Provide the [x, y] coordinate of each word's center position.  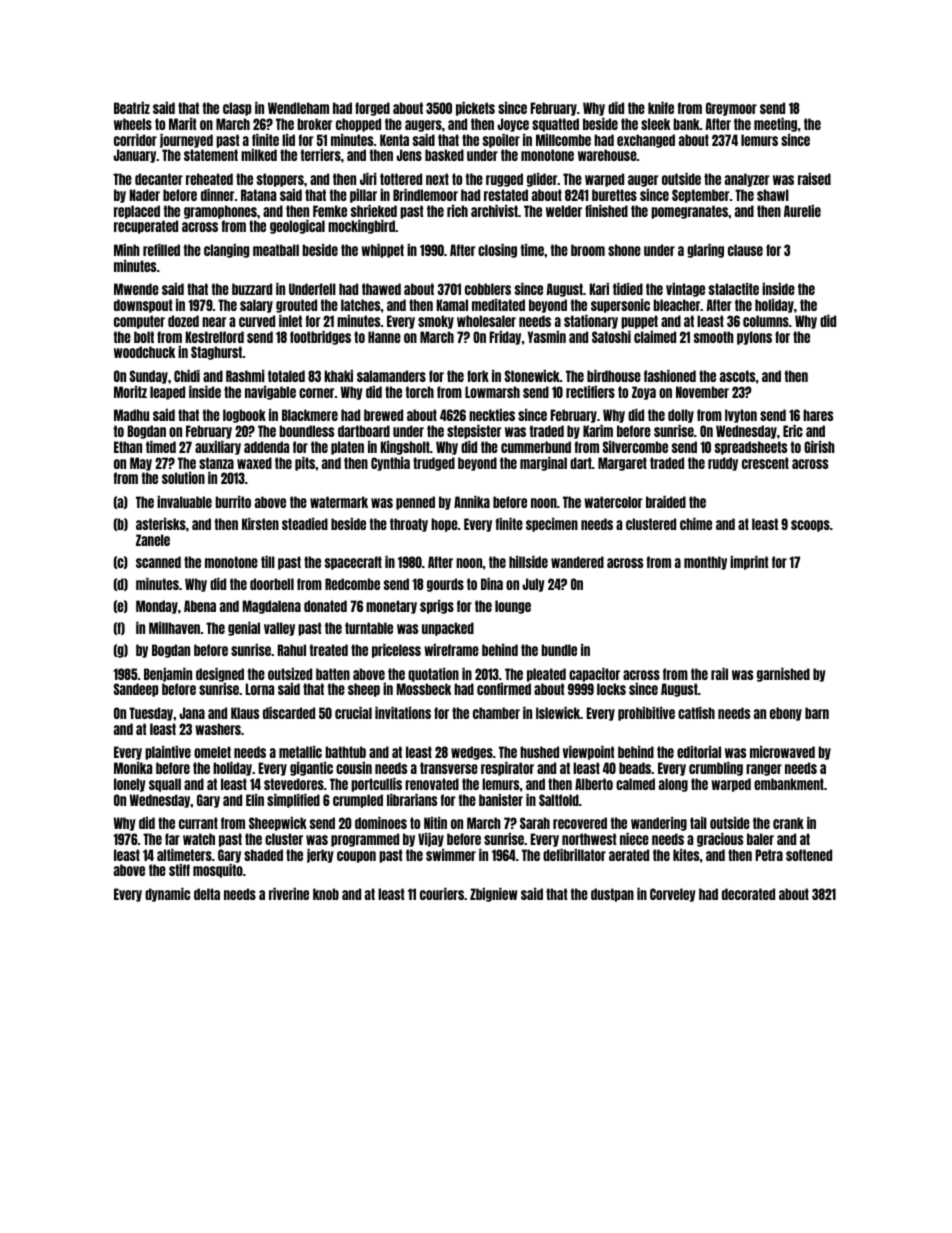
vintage [685, 290]
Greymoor [731, 109]
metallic [300, 752]
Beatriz [132, 108]
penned [415, 503]
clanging [226, 251]
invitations [403, 713]
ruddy [723, 464]
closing [497, 251]
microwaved [782, 752]
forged [372, 109]
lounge [513, 607]
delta [207, 894]
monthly [705, 563]
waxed [254, 463]
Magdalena [272, 607]
